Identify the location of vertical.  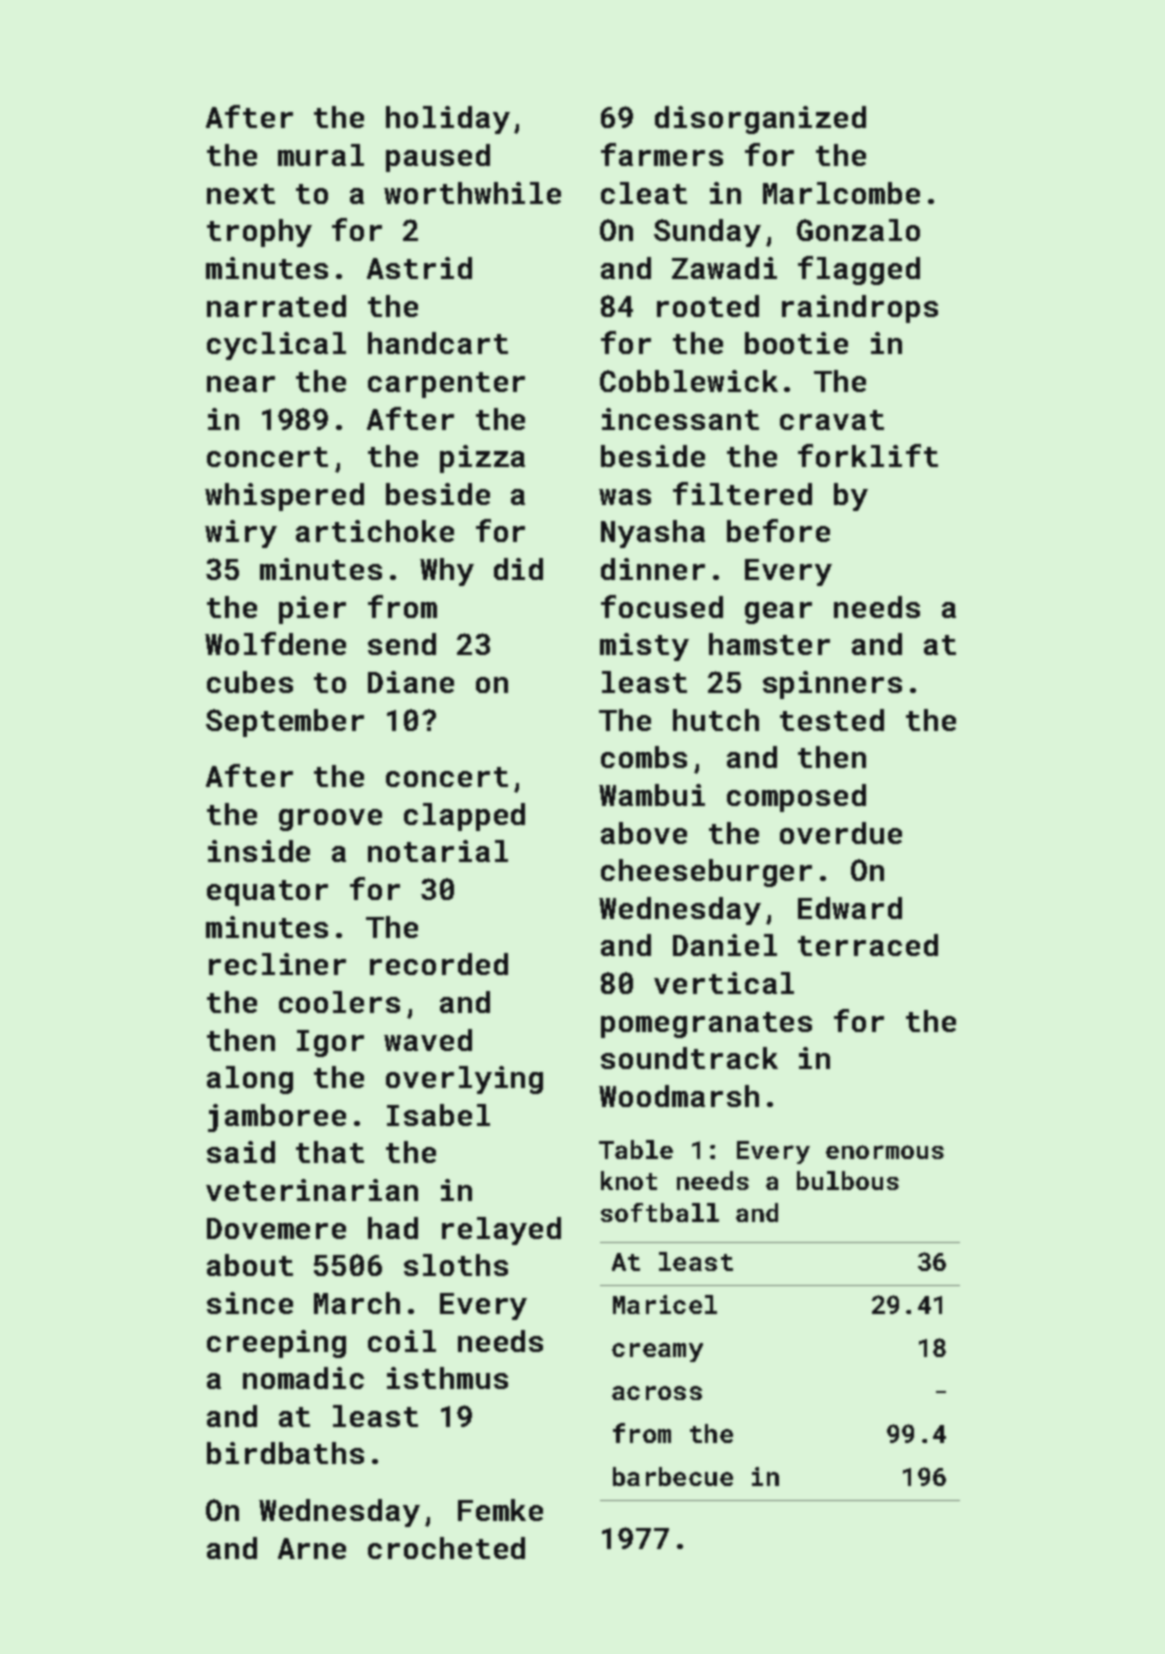
(724, 983).
